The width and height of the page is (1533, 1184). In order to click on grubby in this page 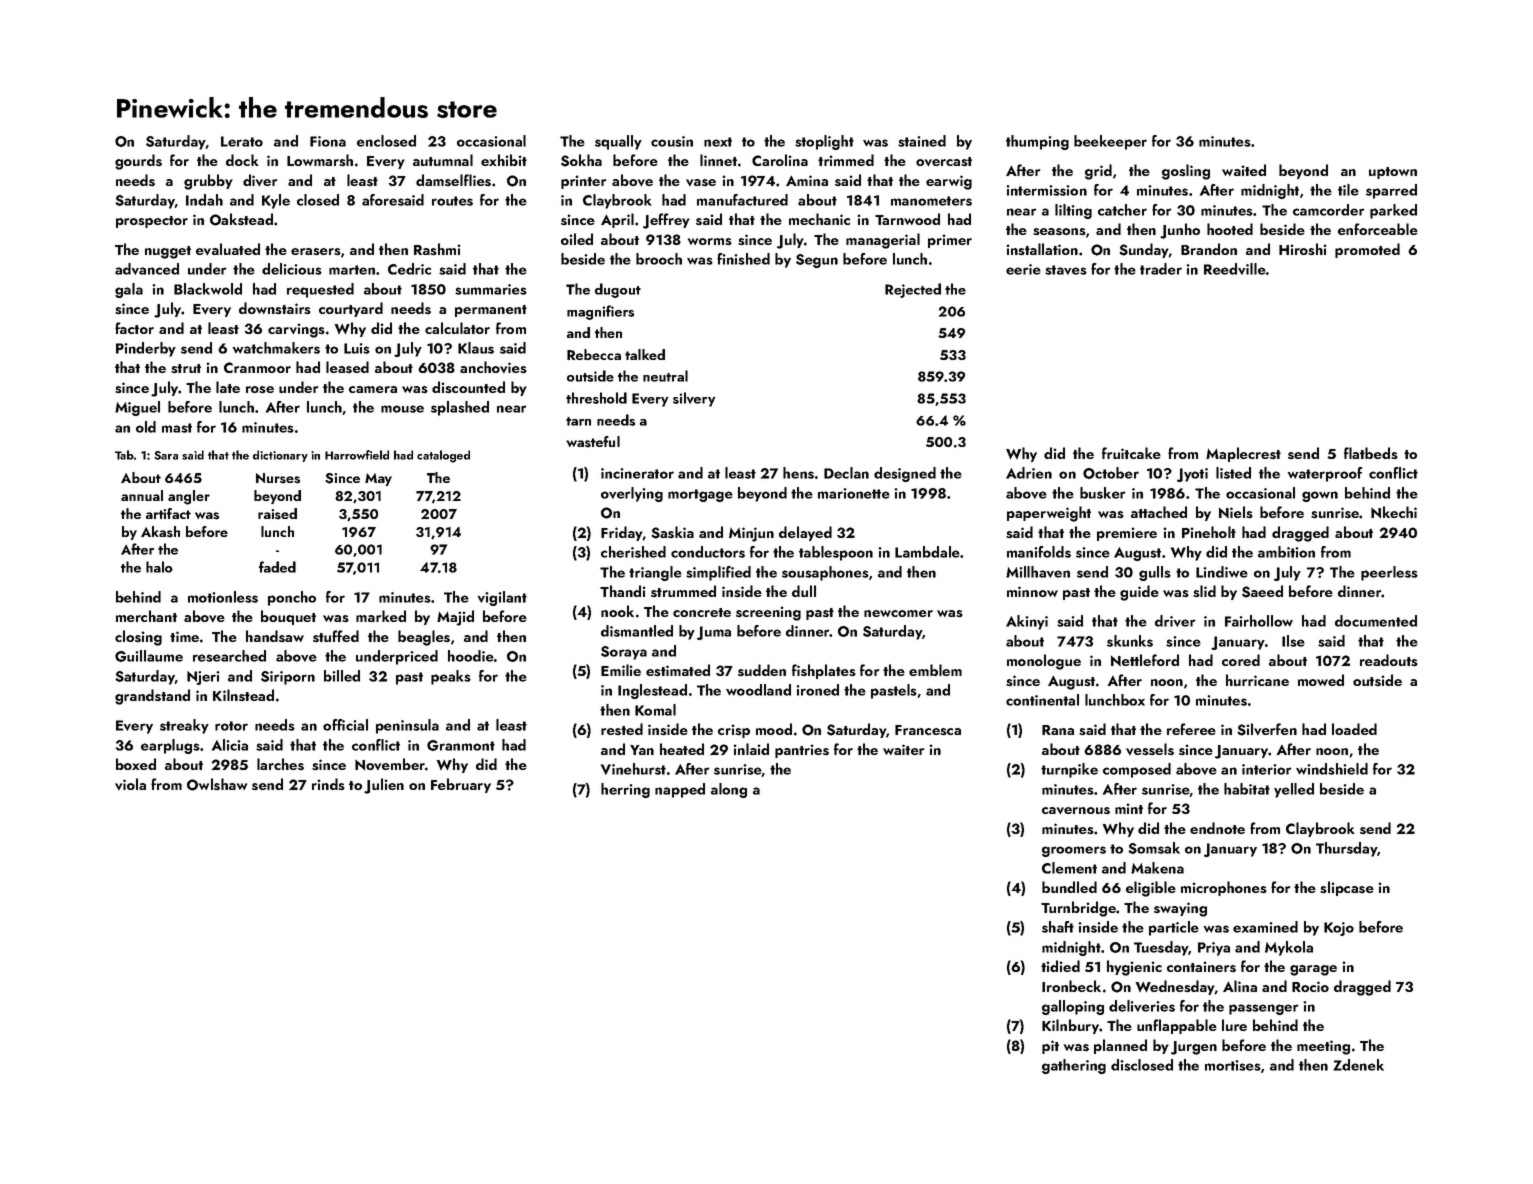, I will do `click(208, 182)`.
